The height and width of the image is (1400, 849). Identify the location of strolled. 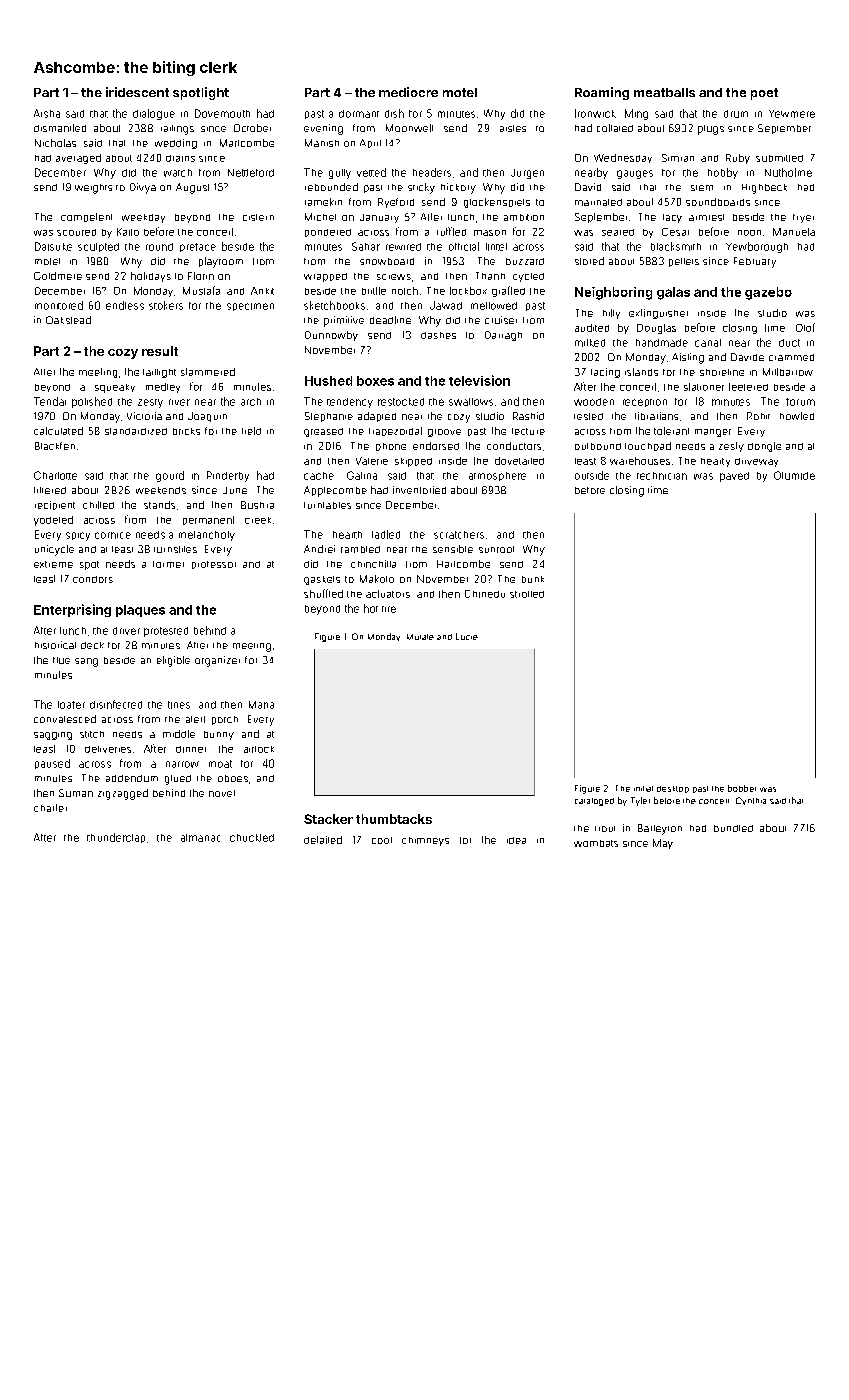
(527, 594).
